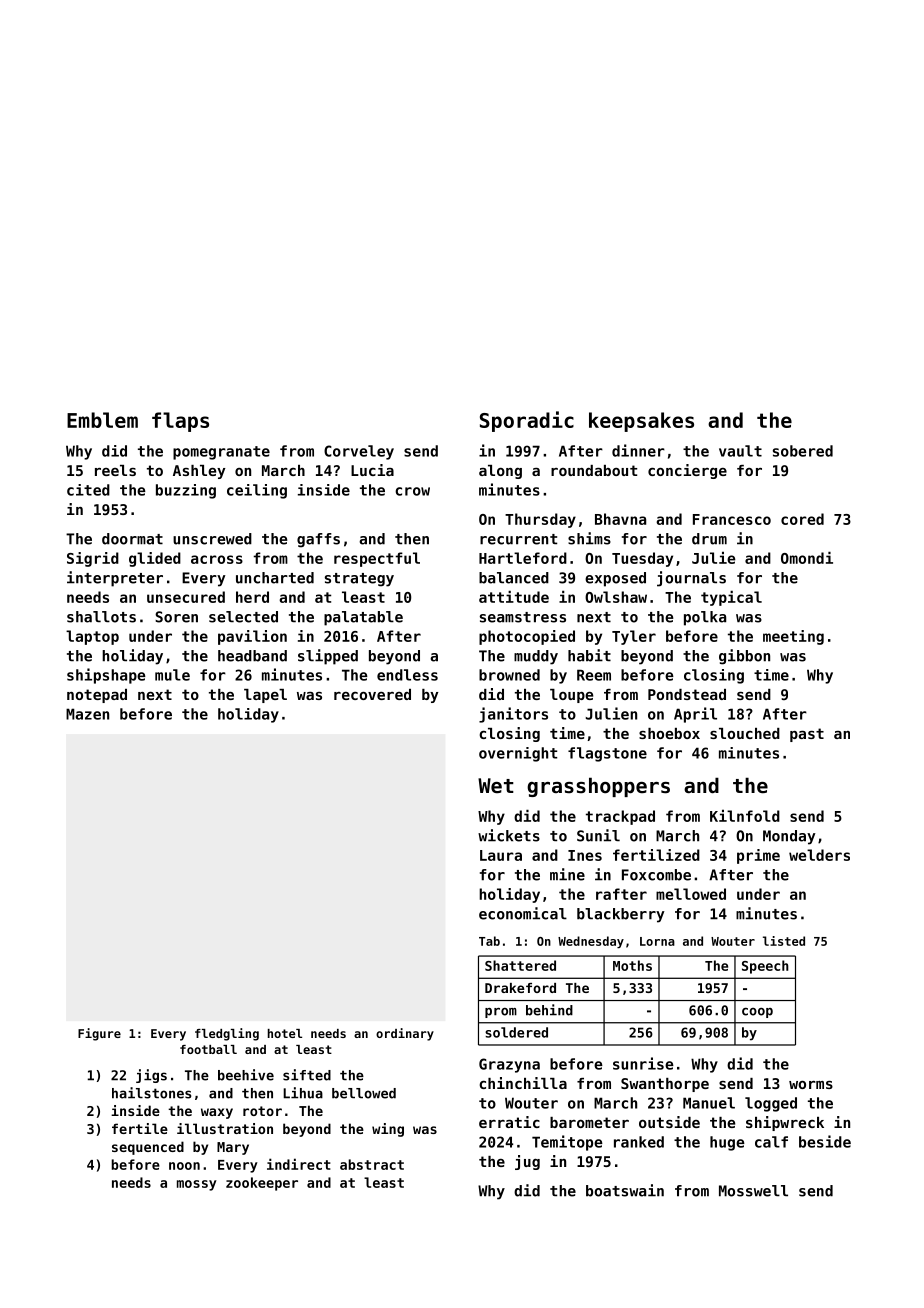  Describe the element at coordinates (500, 472) in the page. I see `along` at that location.
